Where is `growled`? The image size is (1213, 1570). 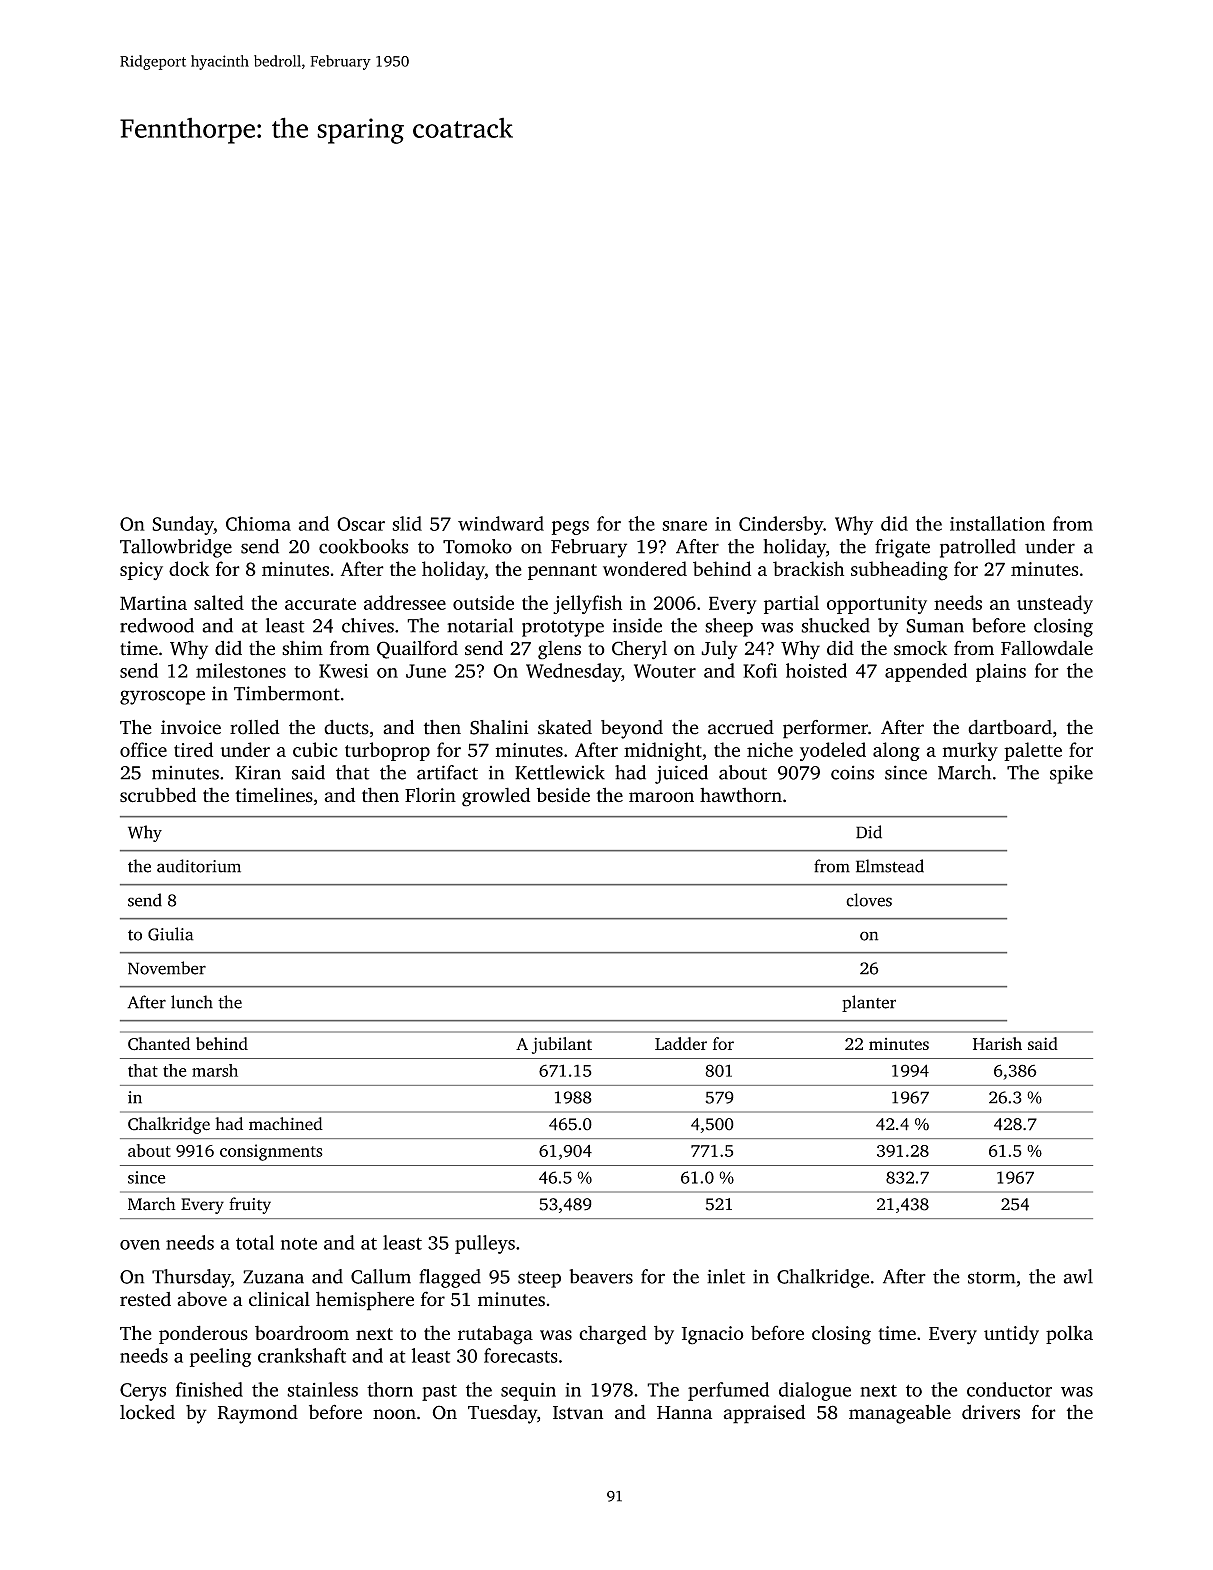
growled is located at coordinates (496, 797).
